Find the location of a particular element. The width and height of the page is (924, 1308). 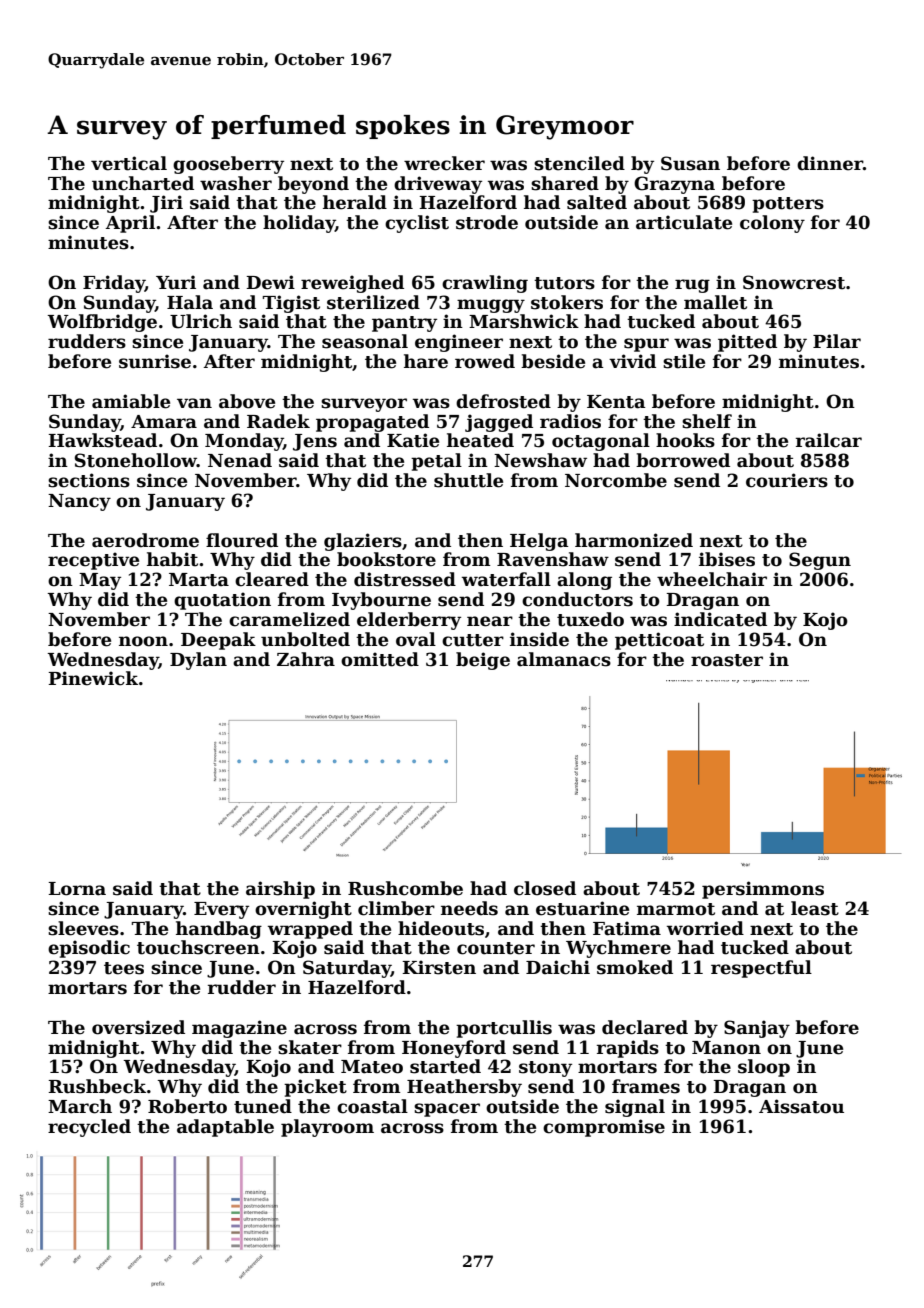

Nenad is located at coordinates (240, 460).
